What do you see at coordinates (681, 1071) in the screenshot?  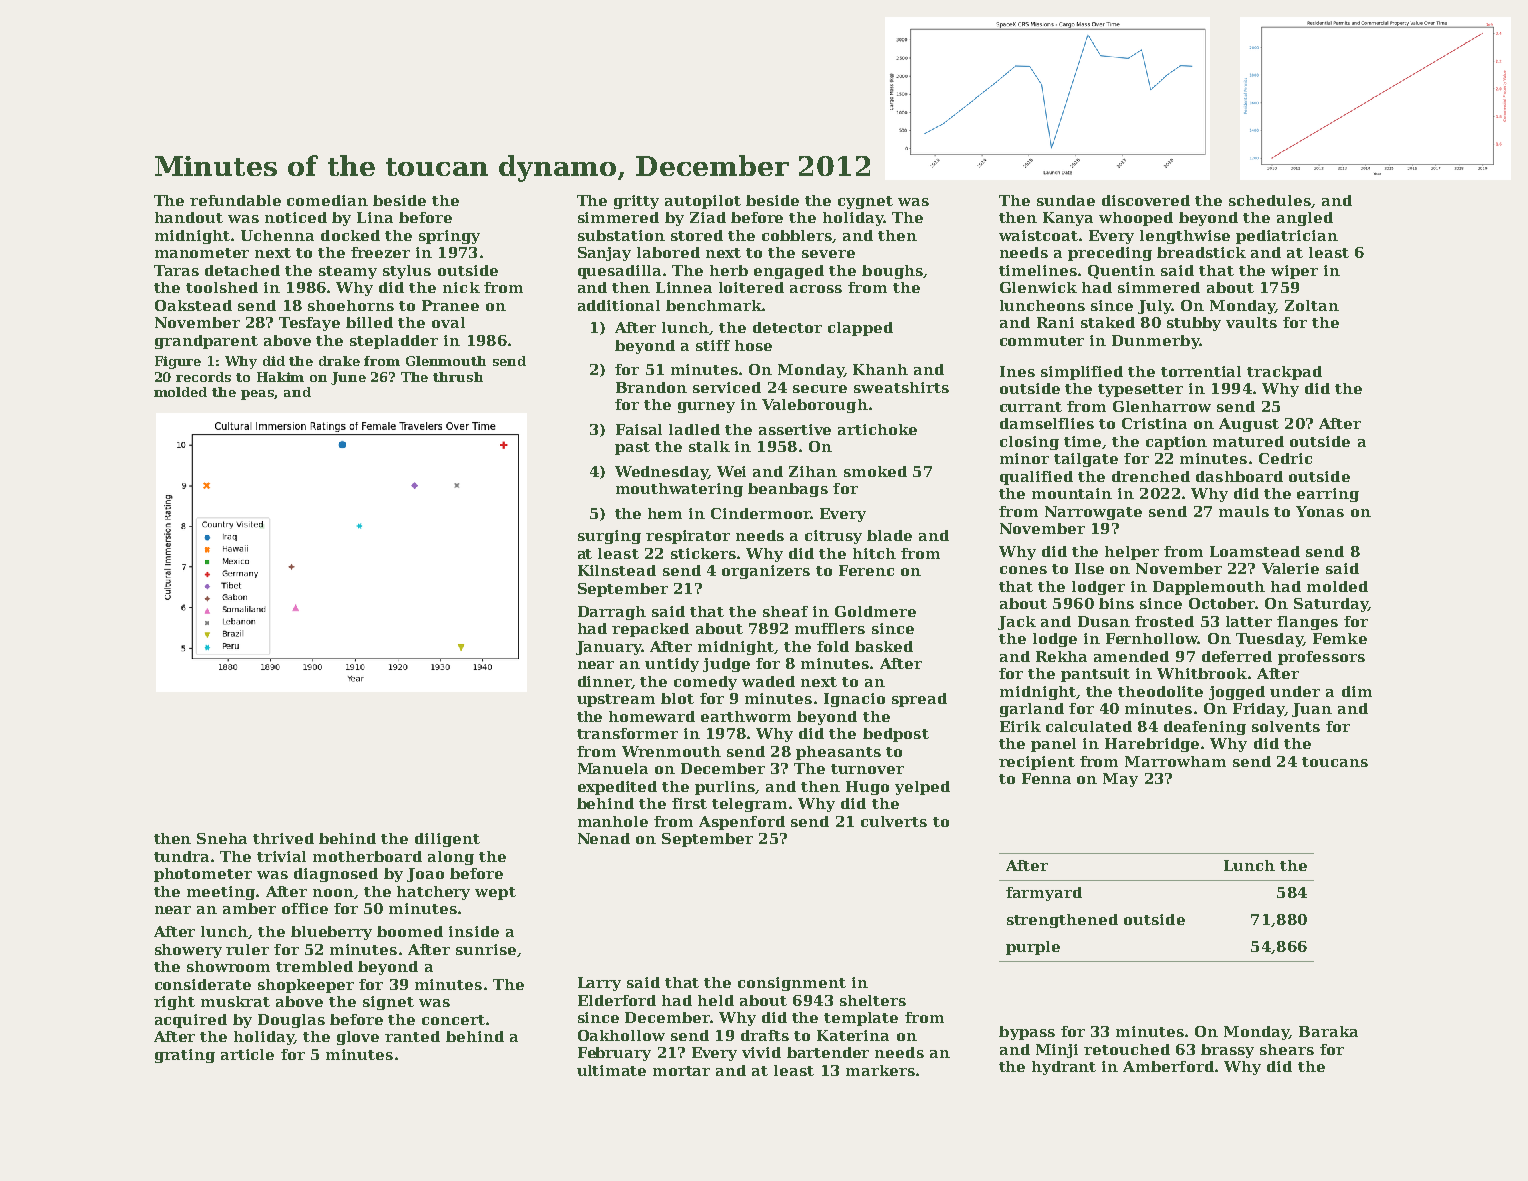 I see `mortar` at bounding box center [681, 1071].
